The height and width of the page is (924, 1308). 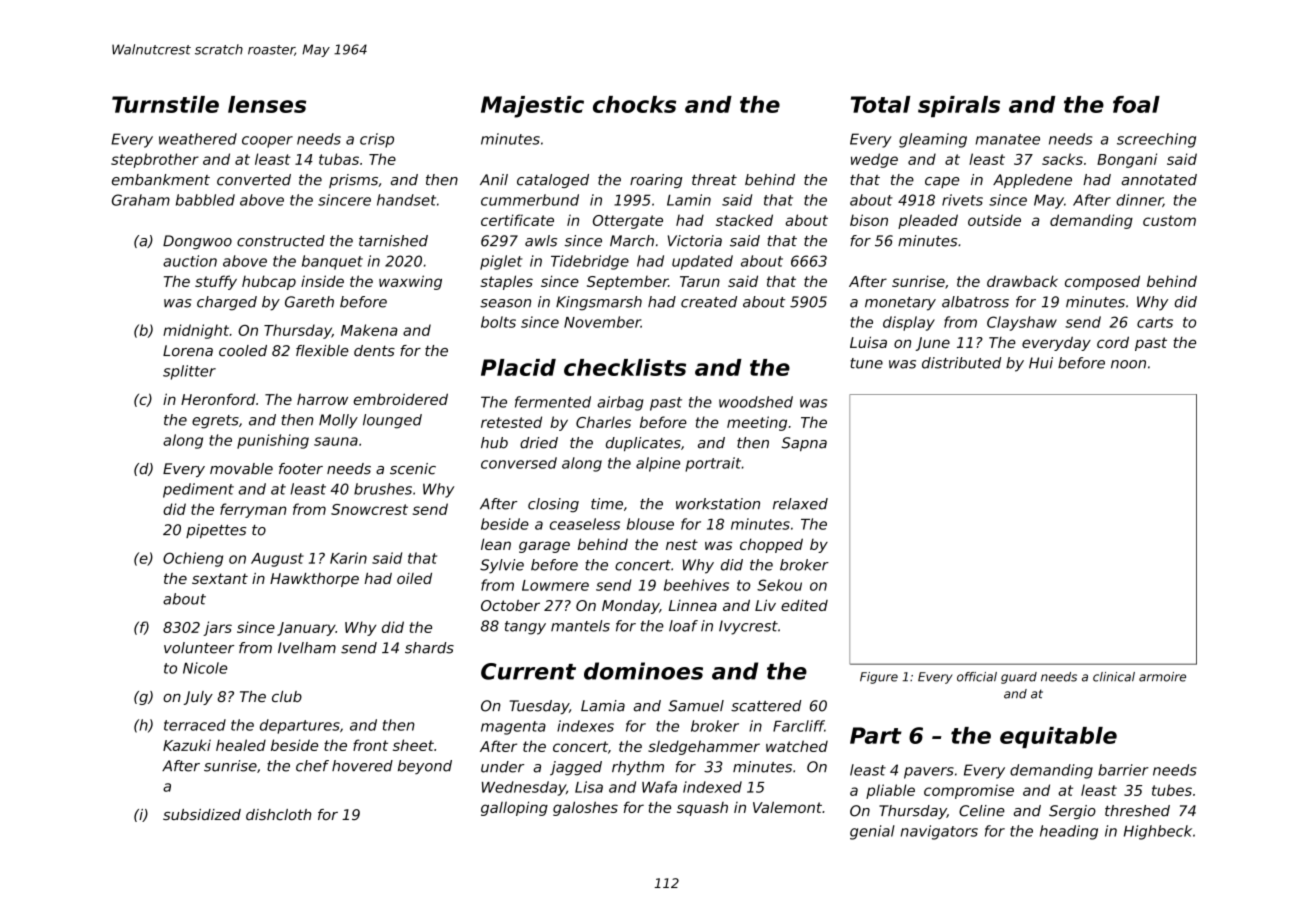 What do you see at coordinates (374, 351) in the page?
I see `dents` at bounding box center [374, 351].
